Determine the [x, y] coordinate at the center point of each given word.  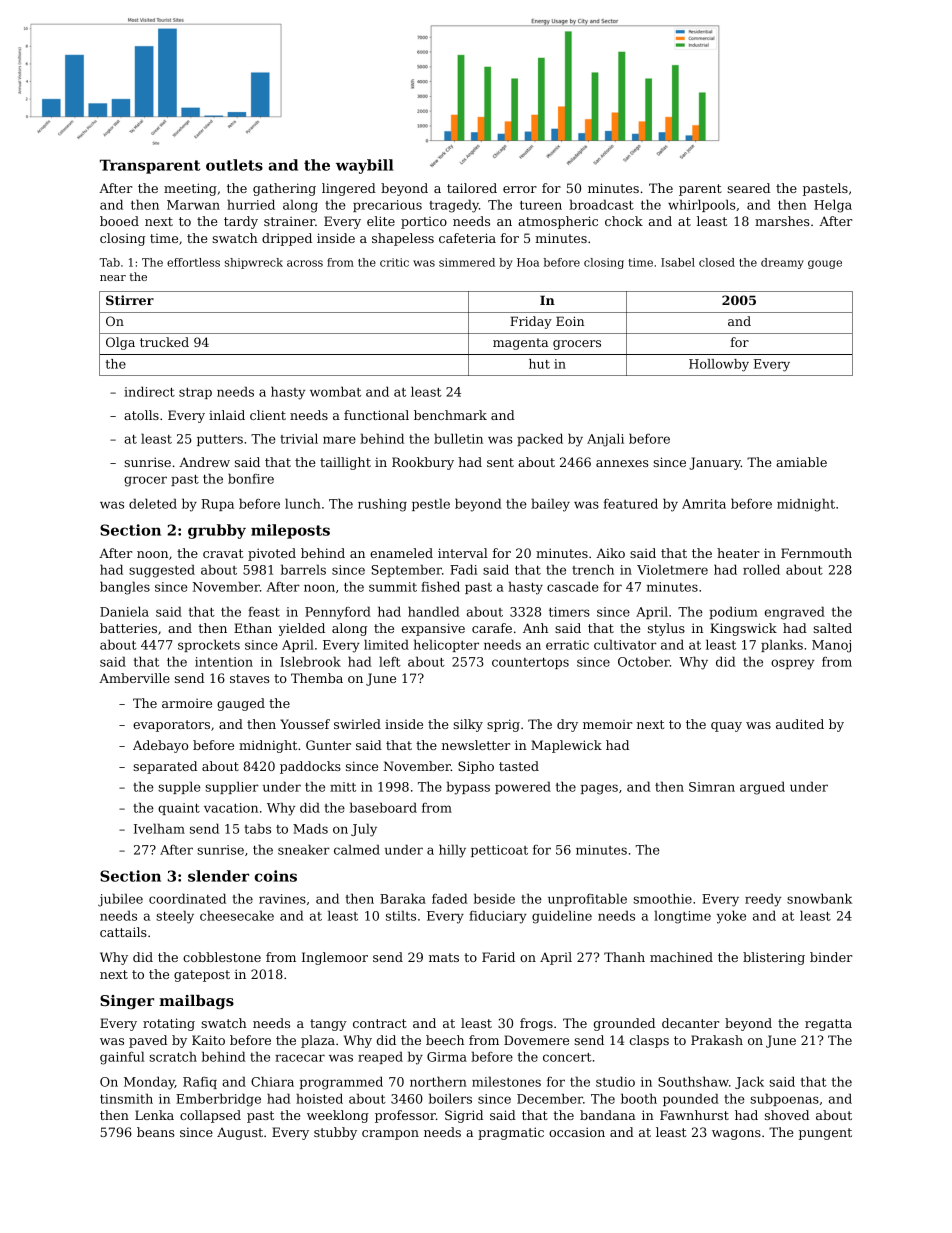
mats [444, 957]
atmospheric [558, 222]
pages [599, 789]
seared [748, 188]
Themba [317, 678]
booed [119, 221]
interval [463, 553]
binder [831, 957]
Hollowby [719, 365]
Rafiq [200, 1083]
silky [468, 725]
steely [175, 917]
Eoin [570, 321]
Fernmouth [816, 553]
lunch [303, 503]
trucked [164, 342]
